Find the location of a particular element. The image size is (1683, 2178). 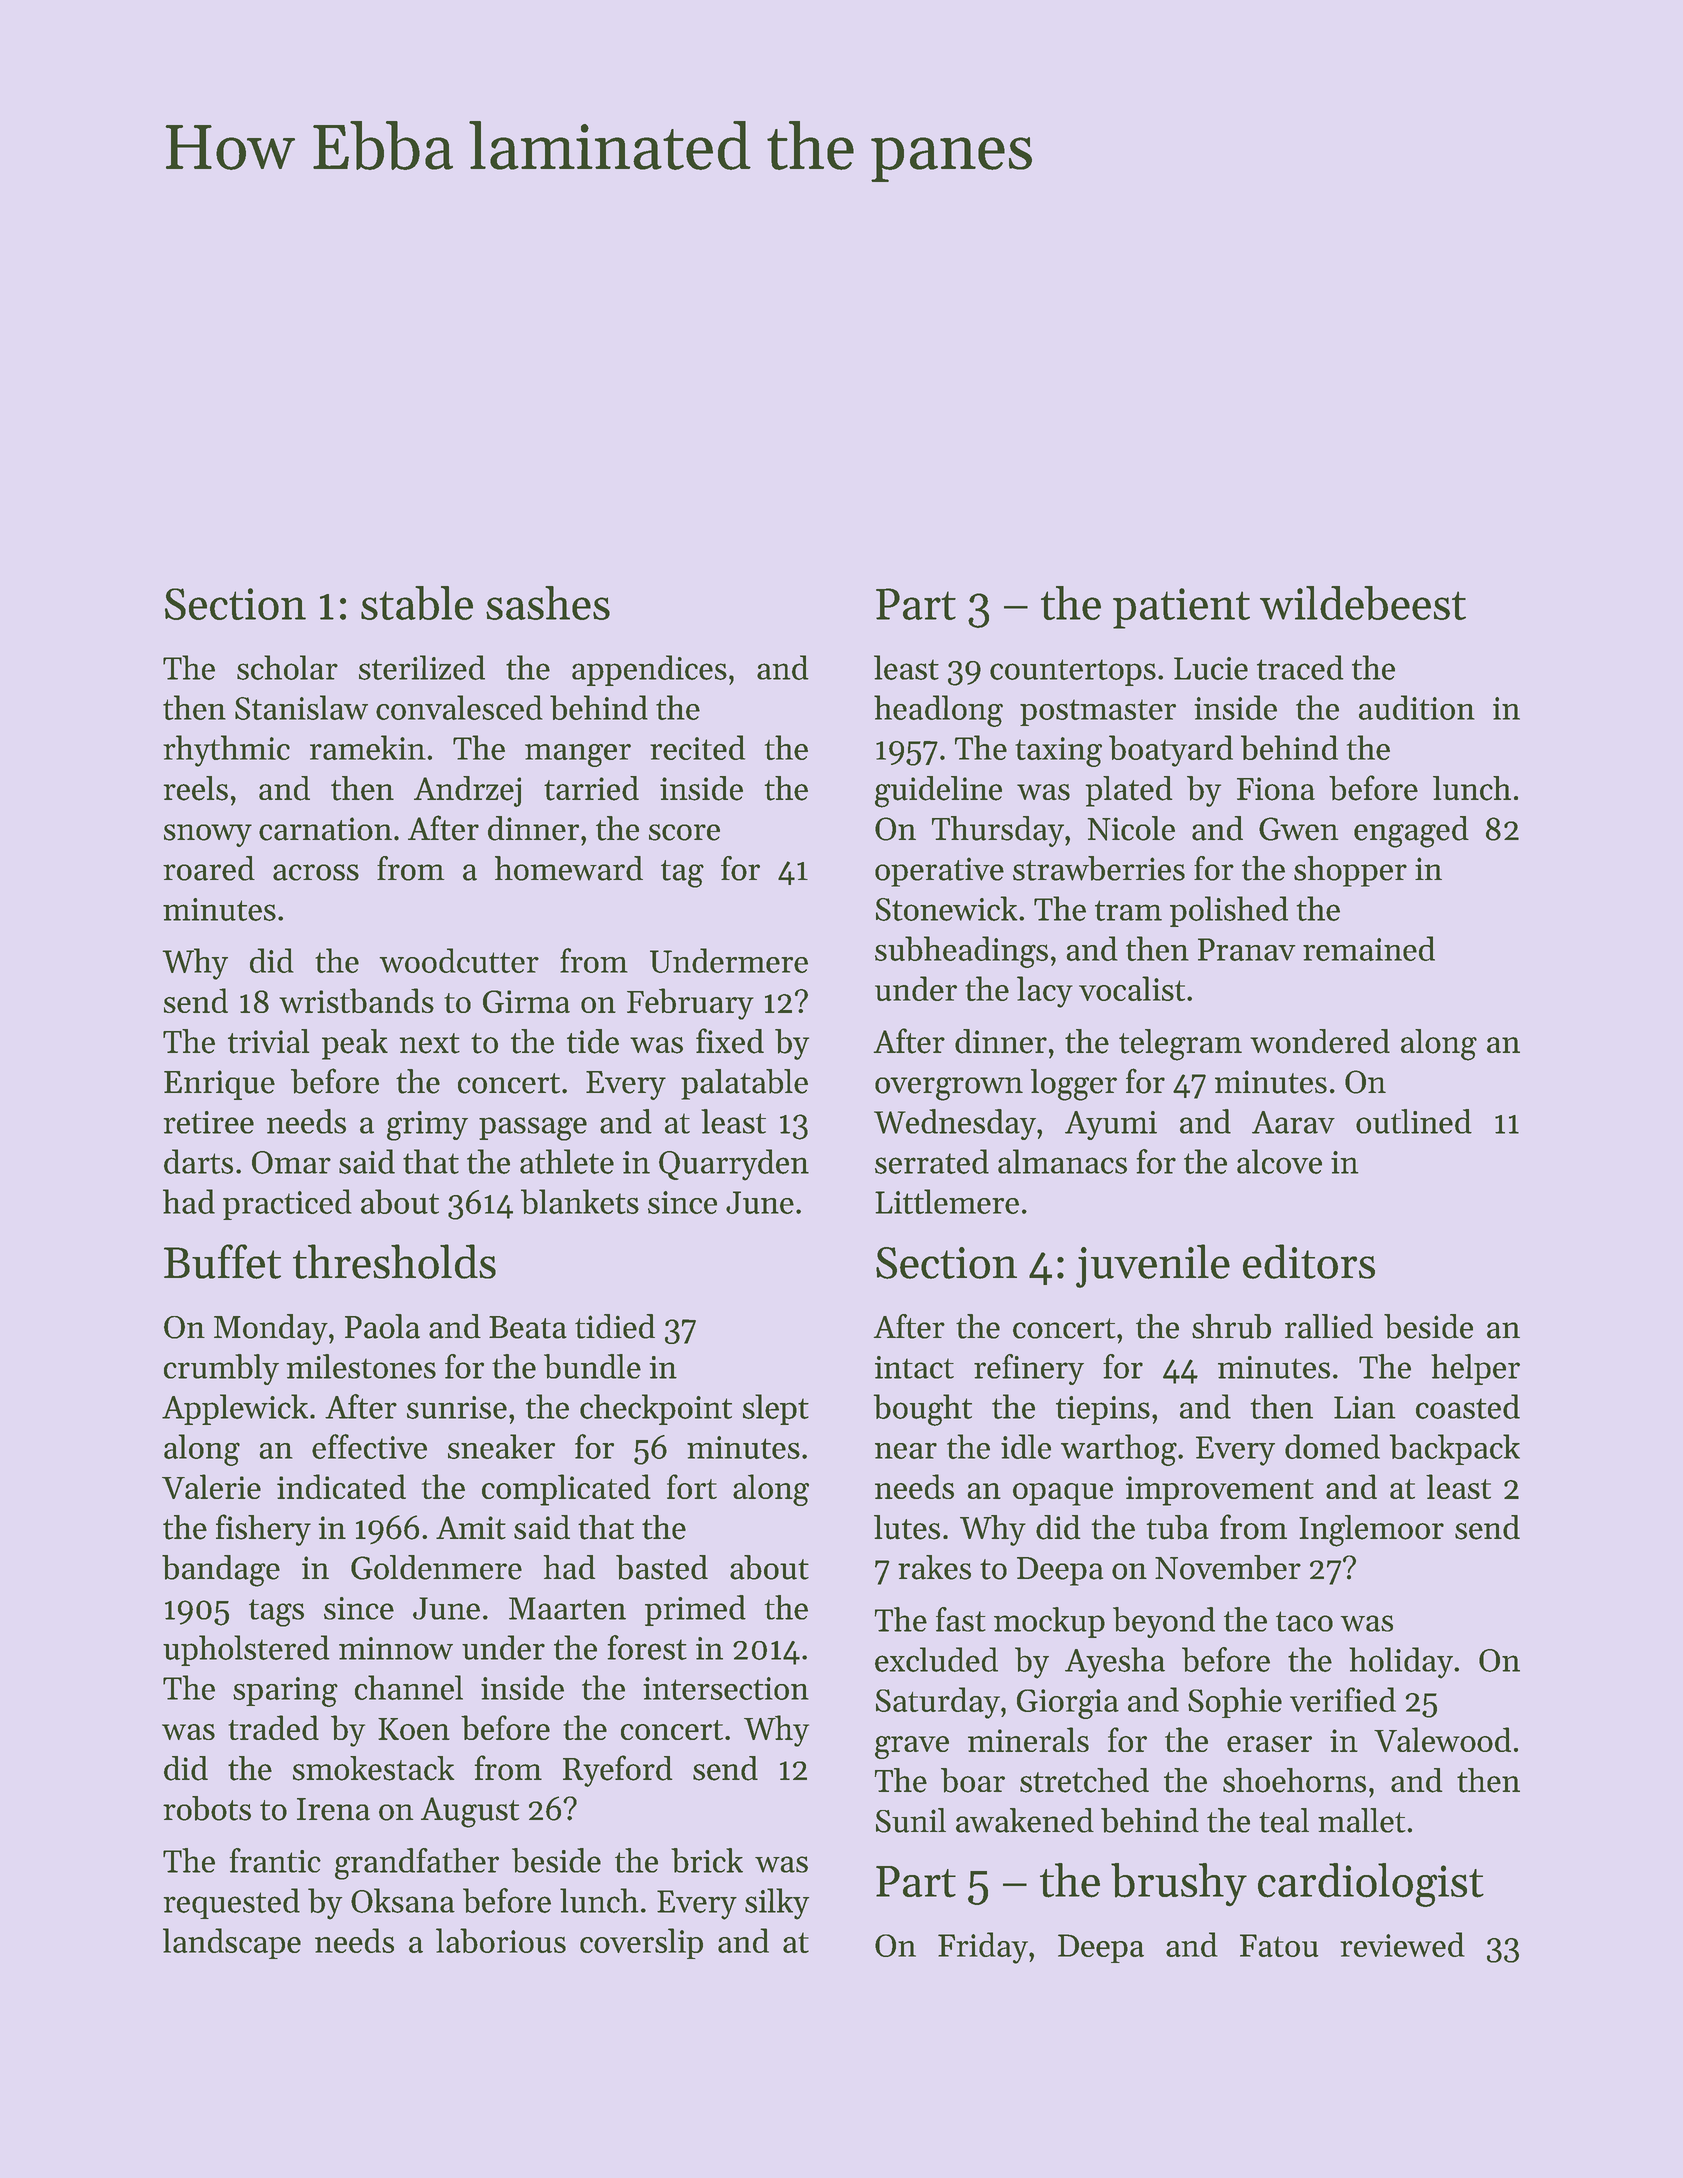

lutes is located at coordinates (907, 1527).
